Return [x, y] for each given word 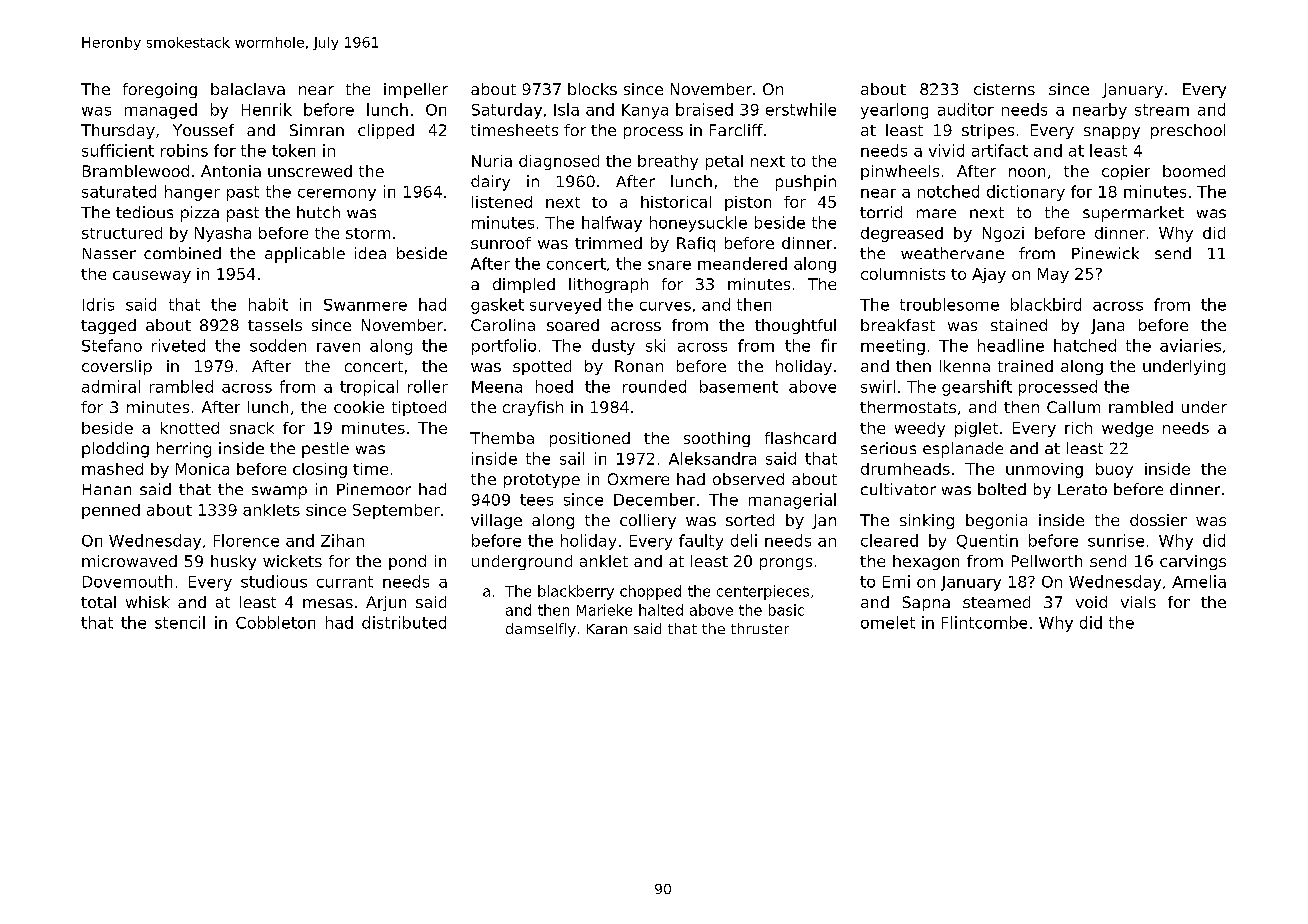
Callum [1073, 407]
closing [320, 470]
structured [122, 233]
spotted [542, 367]
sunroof [501, 243]
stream [1162, 110]
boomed [1194, 171]
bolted [1002, 489]
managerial [792, 501]
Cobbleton [275, 622]
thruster [760, 628]
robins [184, 150]
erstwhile [801, 109]
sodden [278, 345]
